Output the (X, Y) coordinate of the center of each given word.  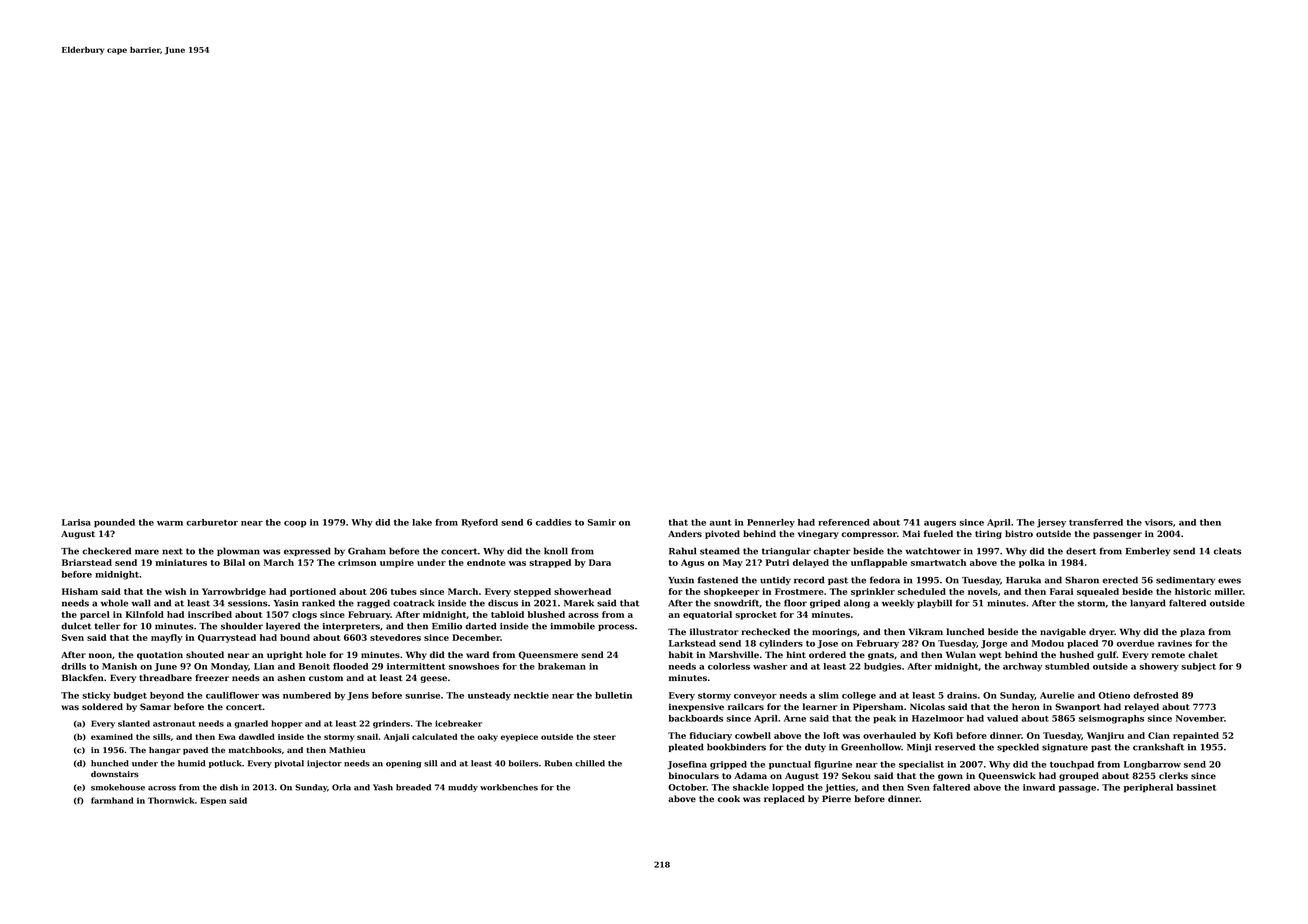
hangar (165, 751)
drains (962, 695)
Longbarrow (1152, 765)
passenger (1117, 535)
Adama (750, 775)
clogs (304, 615)
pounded (114, 523)
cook (729, 798)
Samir (602, 522)
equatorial (707, 615)
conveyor (755, 697)
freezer (212, 677)
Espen (213, 801)
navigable (1063, 632)
